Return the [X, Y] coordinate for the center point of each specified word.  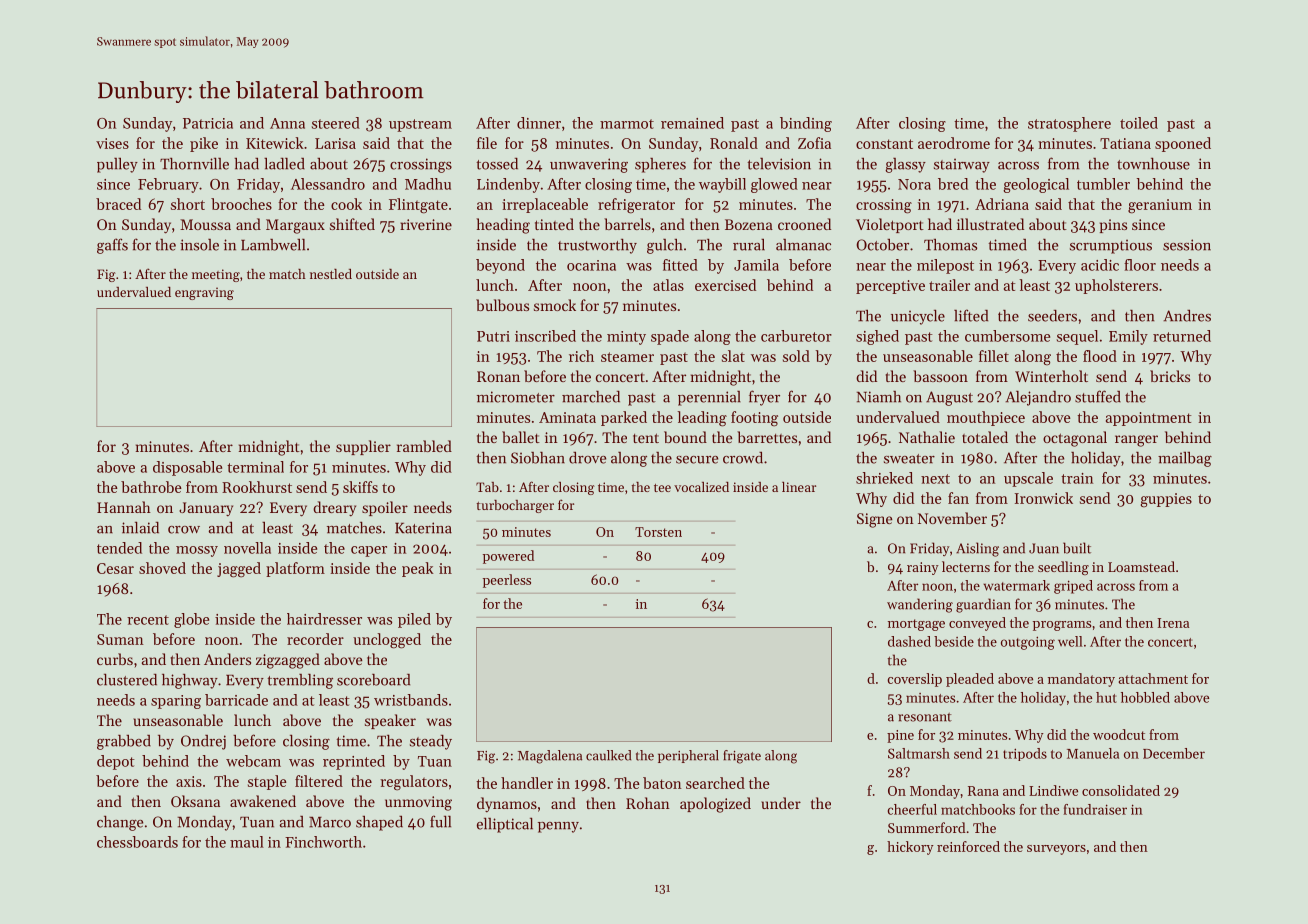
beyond [500, 266]
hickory [910, 848]
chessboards [137, 842]
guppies [1166, 500]
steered [336, 123]
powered [508, 557]
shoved [162, 568]
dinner [539, 123]
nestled [331, 274]
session [1187, 245]
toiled [1139, 123]
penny [558, 827]
